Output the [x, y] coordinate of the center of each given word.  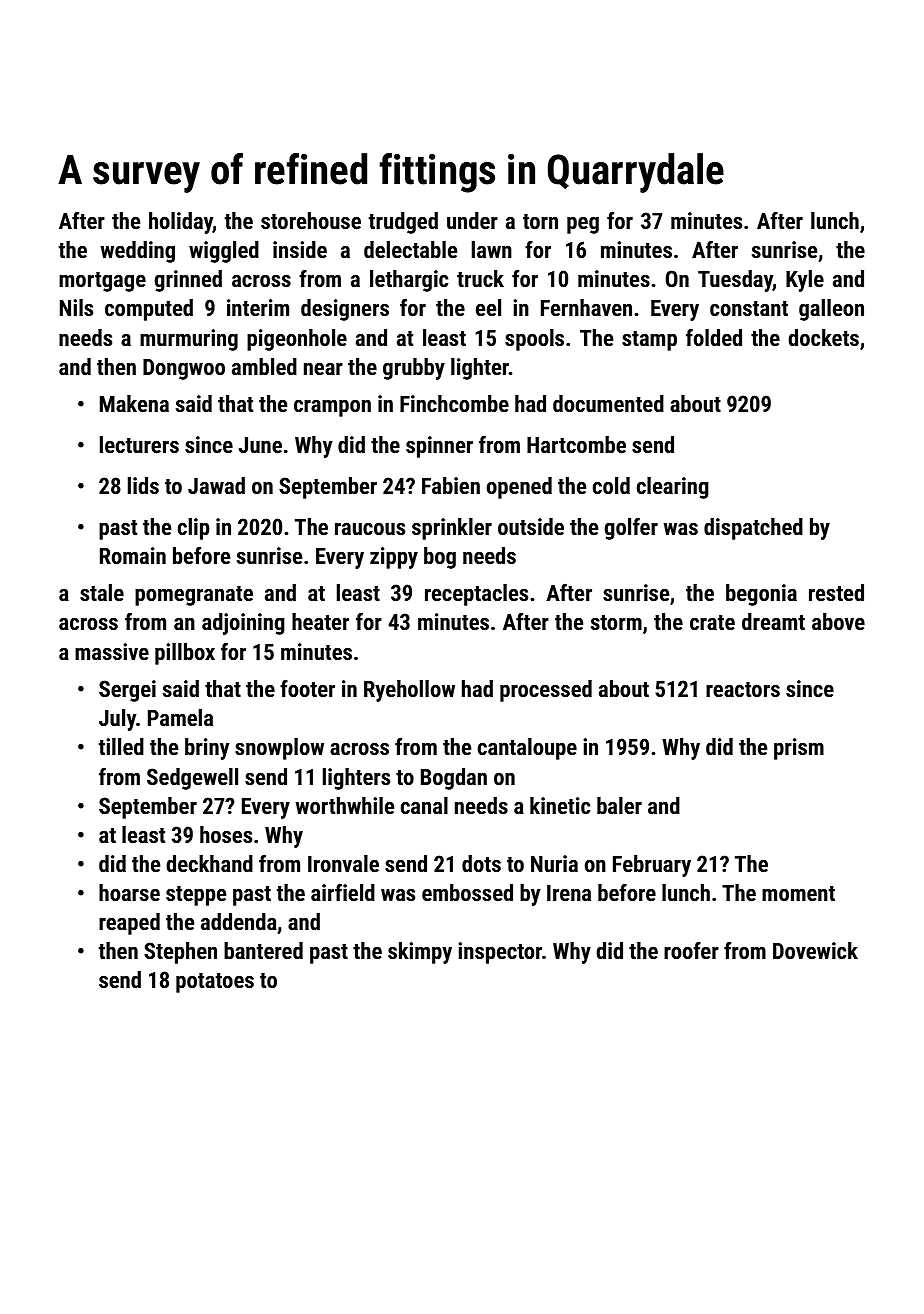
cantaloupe [527, 749]
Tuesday [735, 281]
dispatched [753, 529]
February [652, 866]
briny [207, 749]
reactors [743, 689]
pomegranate [194, 596]
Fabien [451, 485]
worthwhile [344, 805]
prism [799, 749]
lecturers [139, 444]
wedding [137, 252]
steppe [196, 896]
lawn [492, 249]
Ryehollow [409, 691]
